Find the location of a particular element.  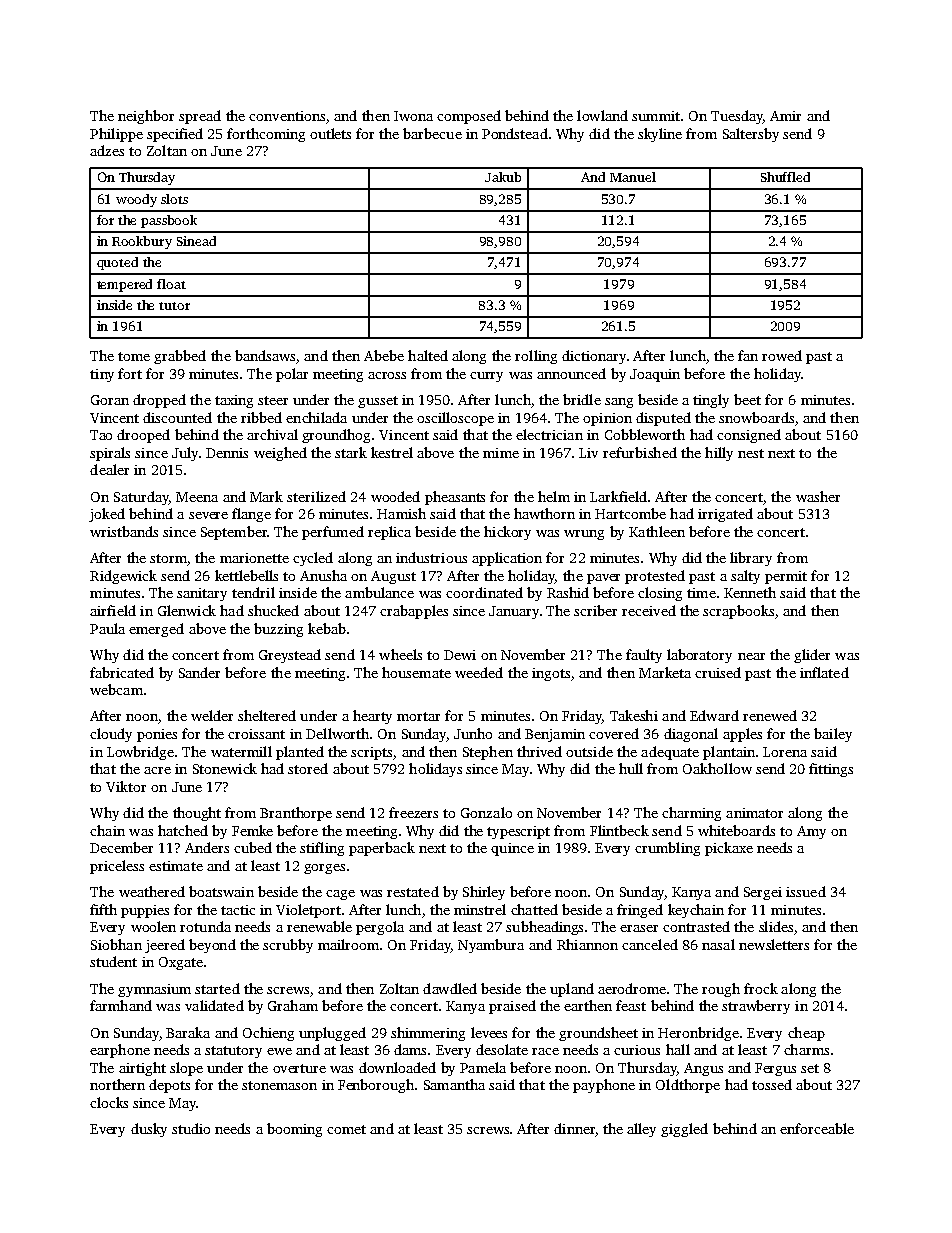

Samantha is located at coordinates (454, 1084).
